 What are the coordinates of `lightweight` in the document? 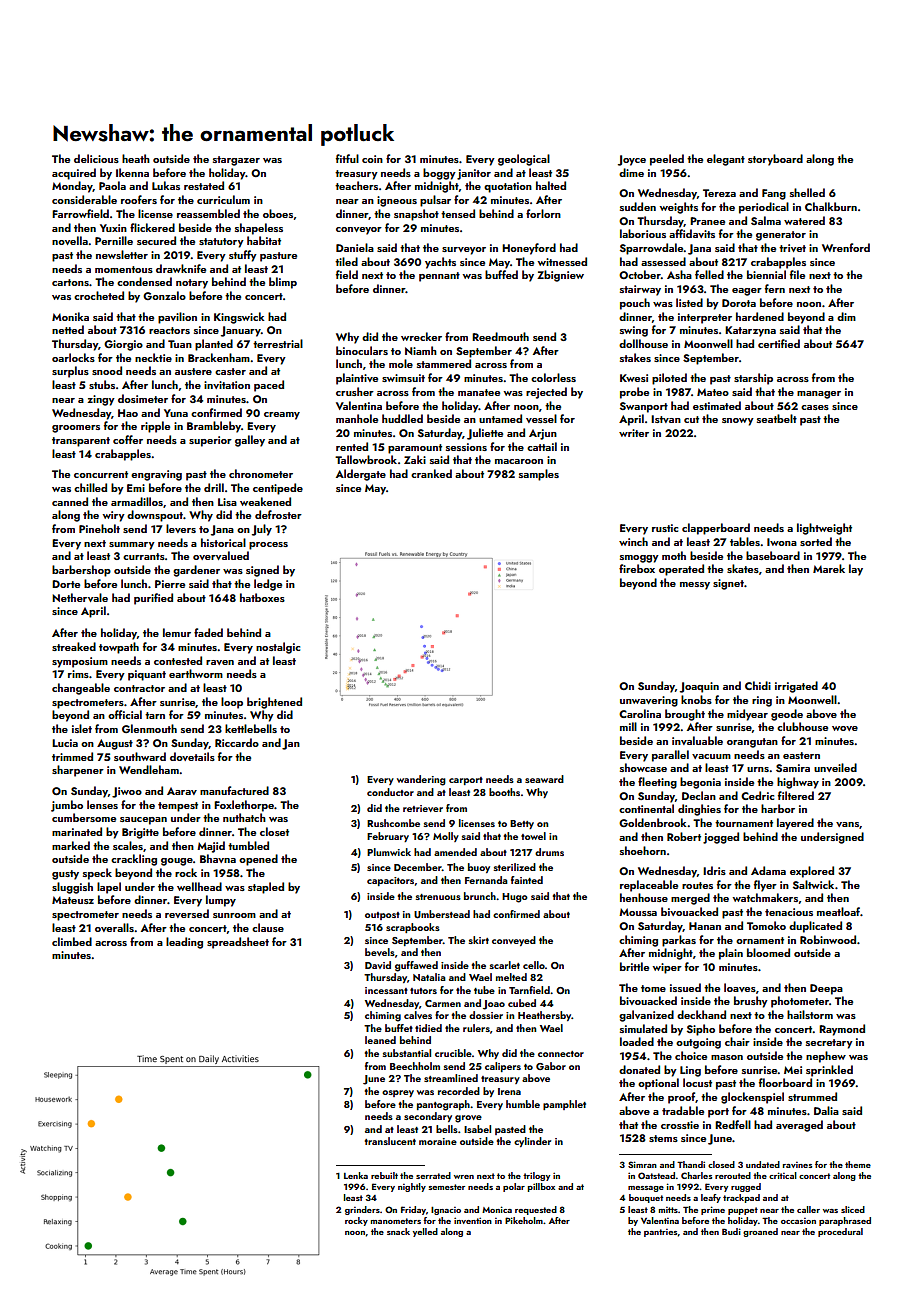 It's located at (824, 529).
